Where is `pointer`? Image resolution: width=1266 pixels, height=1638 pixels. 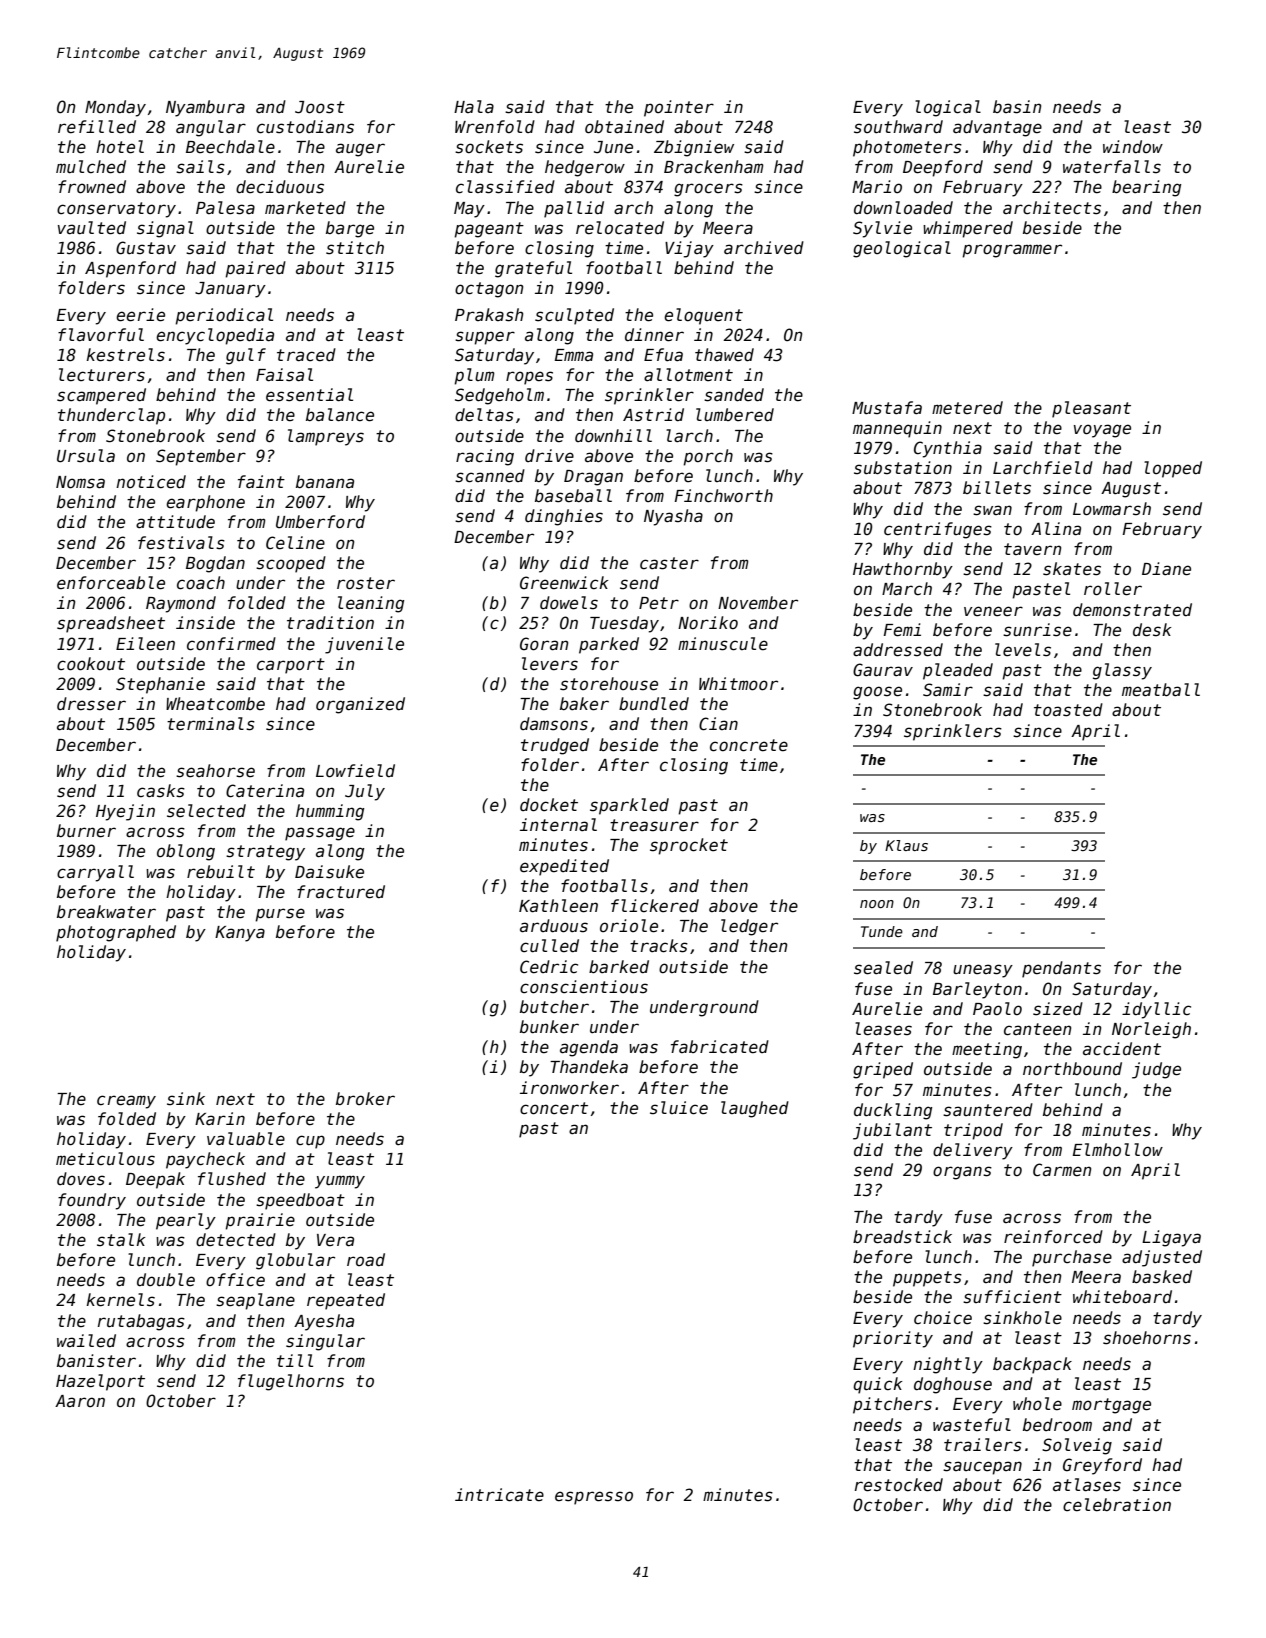
pointer is located at coordinates (679, 108).
